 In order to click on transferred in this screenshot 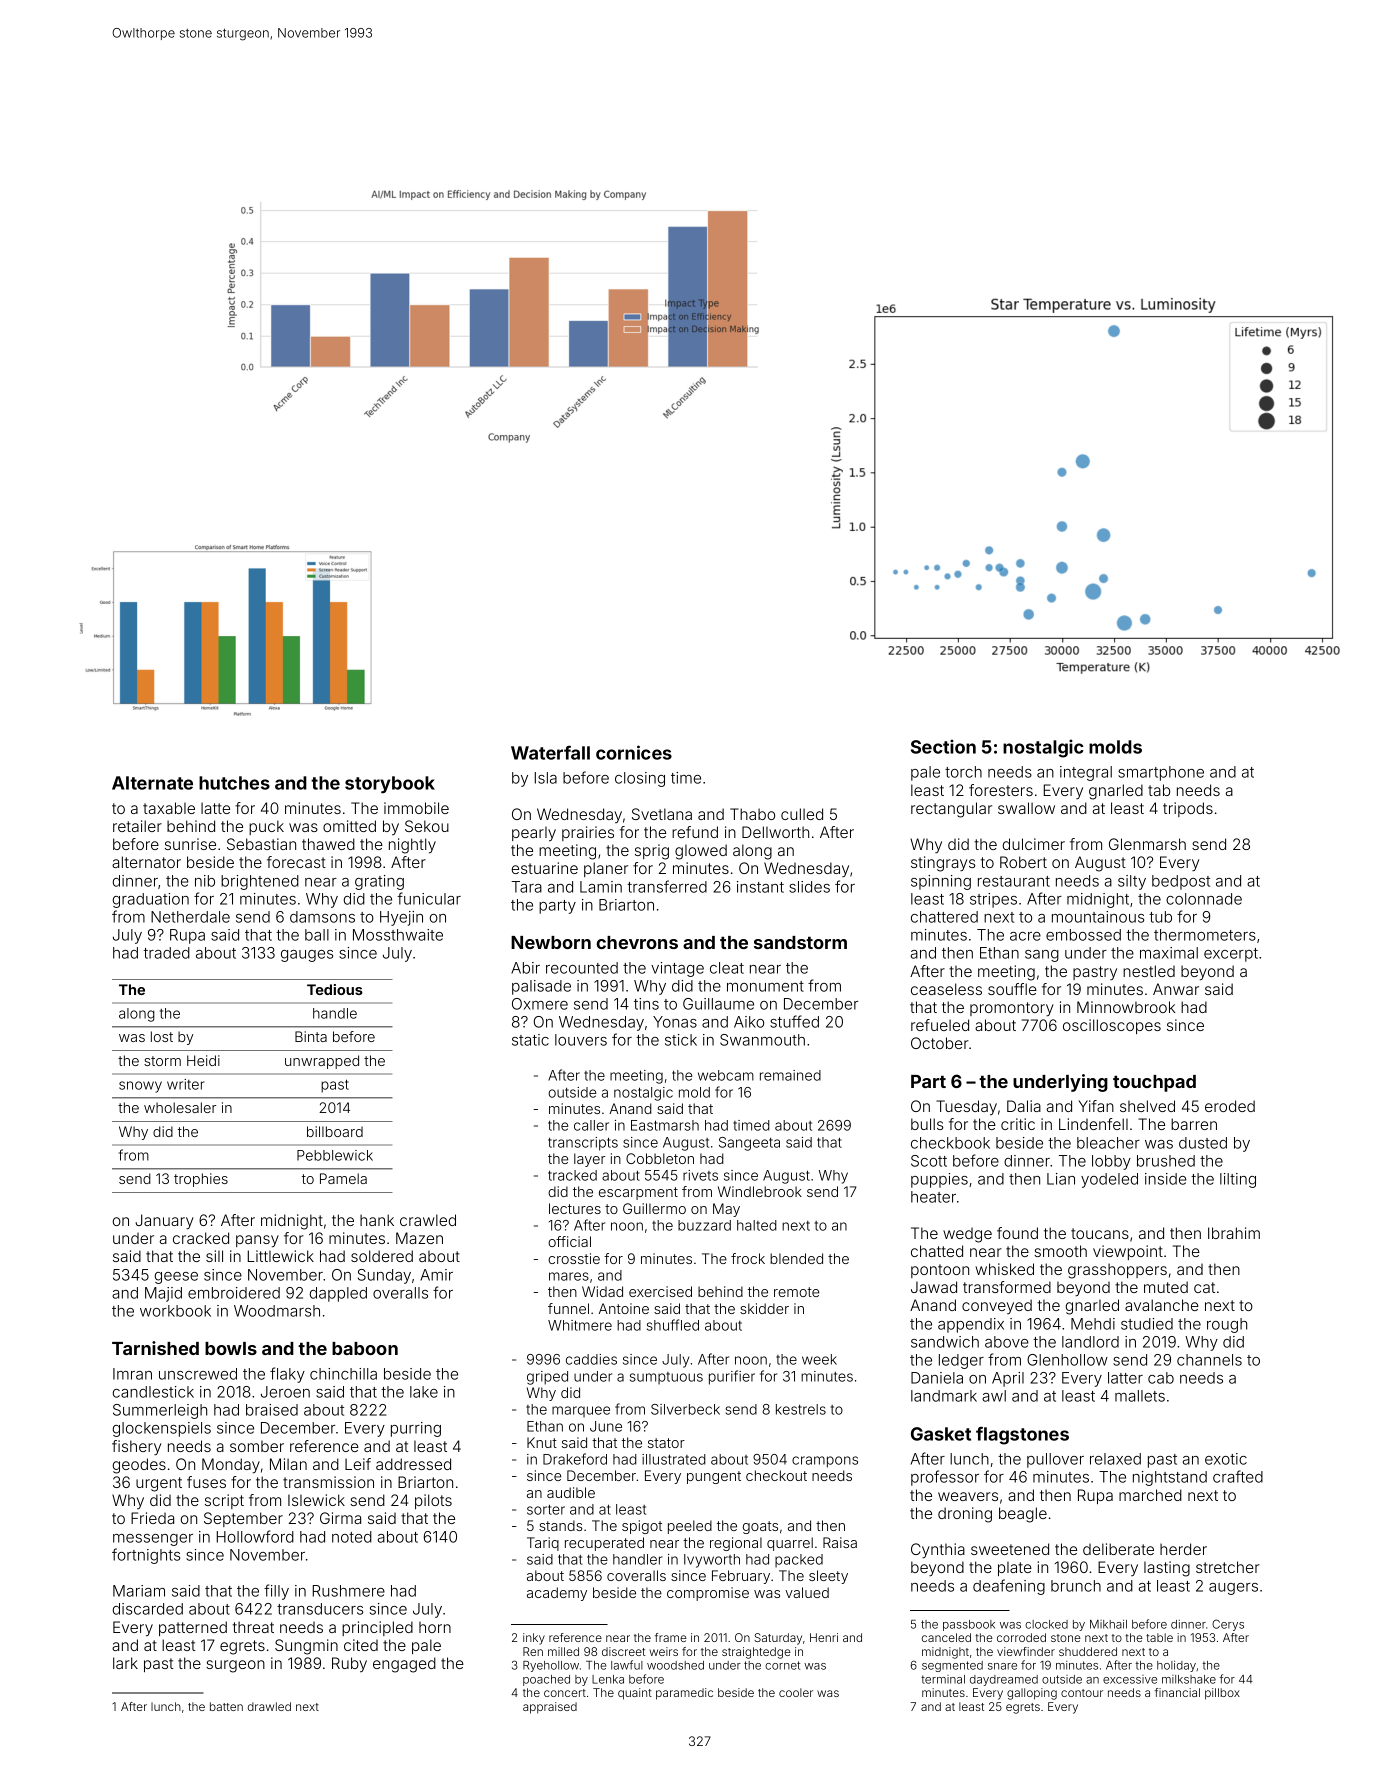, I will do `click(667, 886)`.
